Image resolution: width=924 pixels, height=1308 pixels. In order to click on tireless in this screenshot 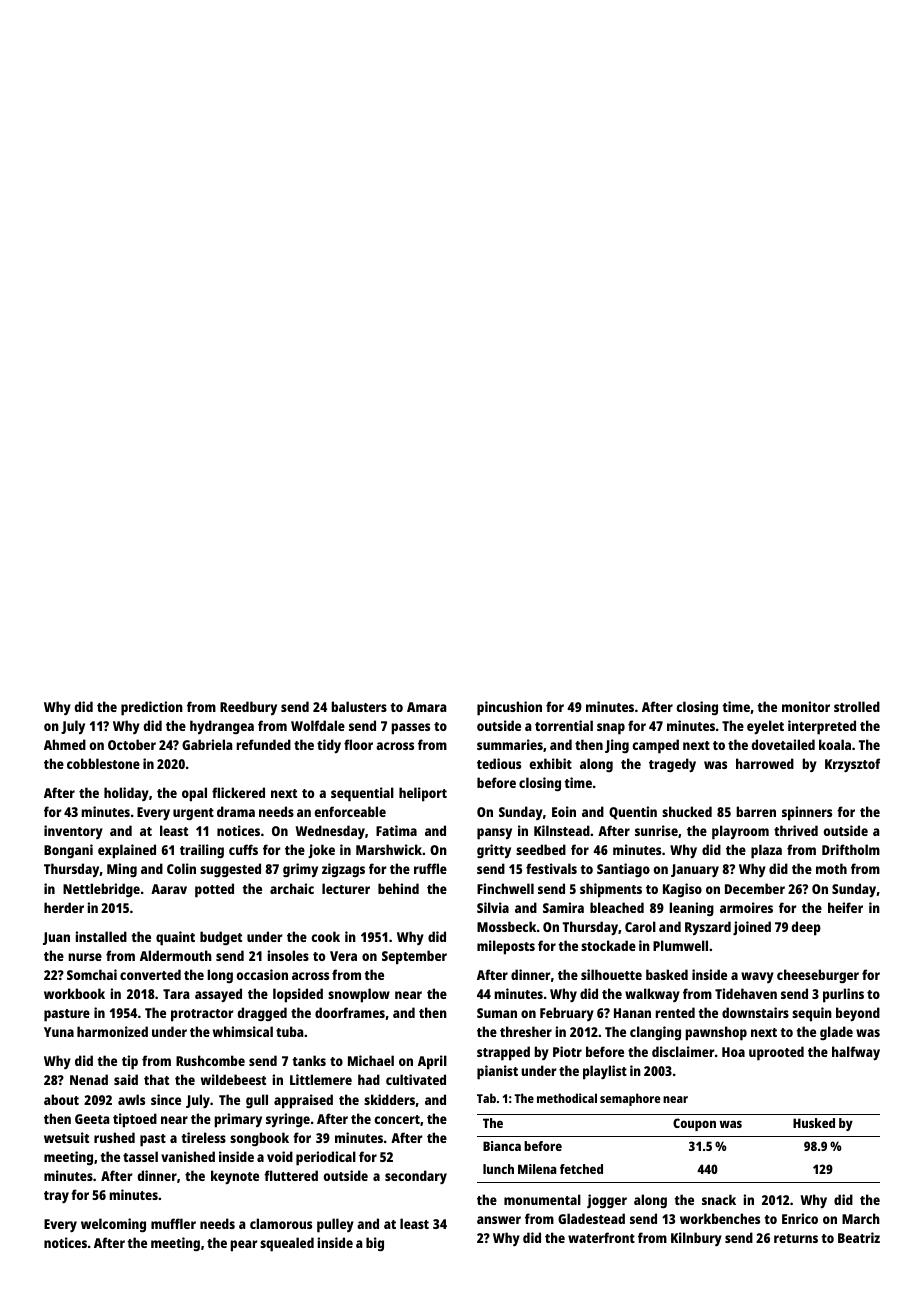, I will do `click(203, 1137)`.
